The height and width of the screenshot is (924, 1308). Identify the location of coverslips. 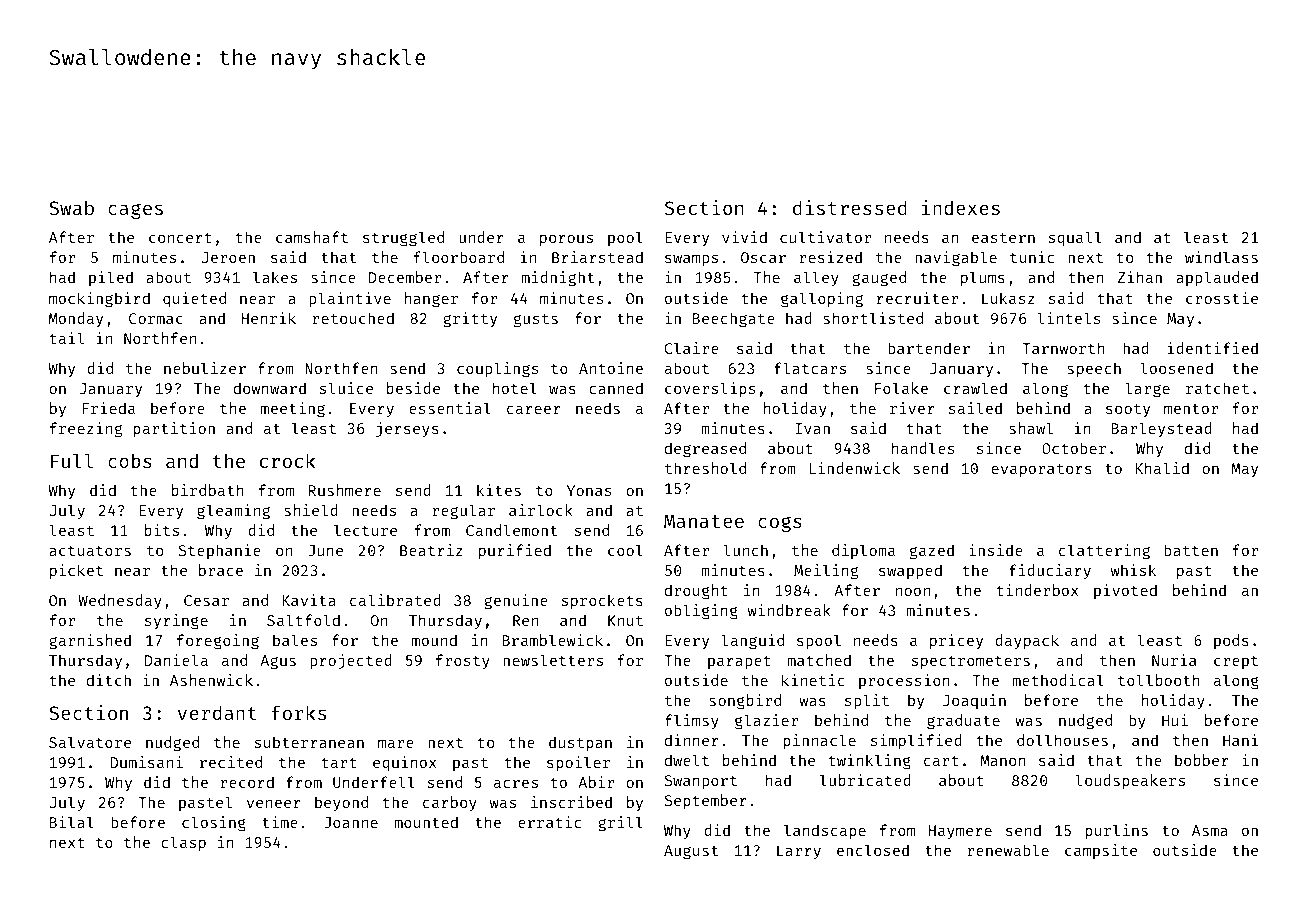
(710, 389).
